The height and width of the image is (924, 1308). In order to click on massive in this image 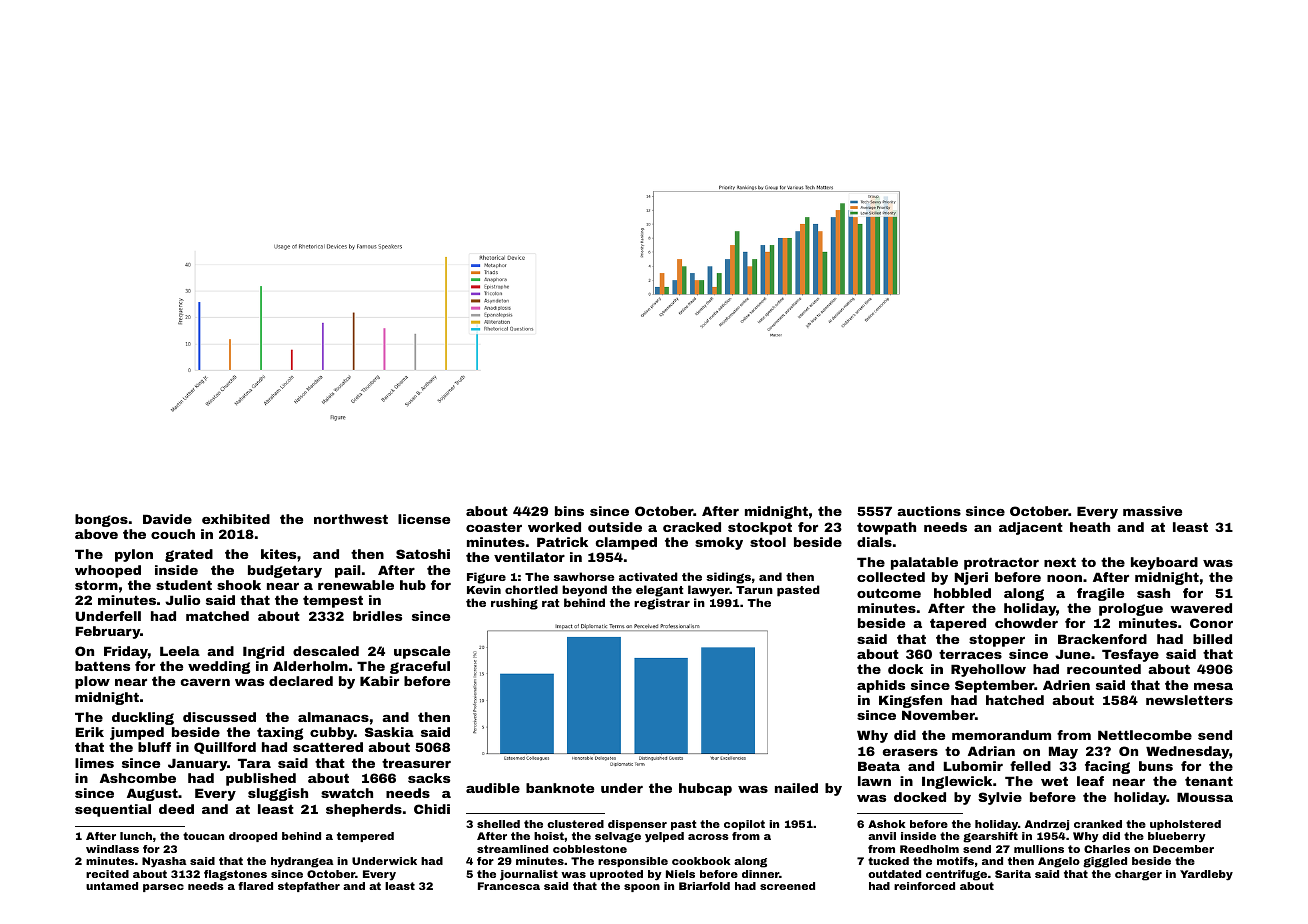, I will do `click(1152, 511)`.
